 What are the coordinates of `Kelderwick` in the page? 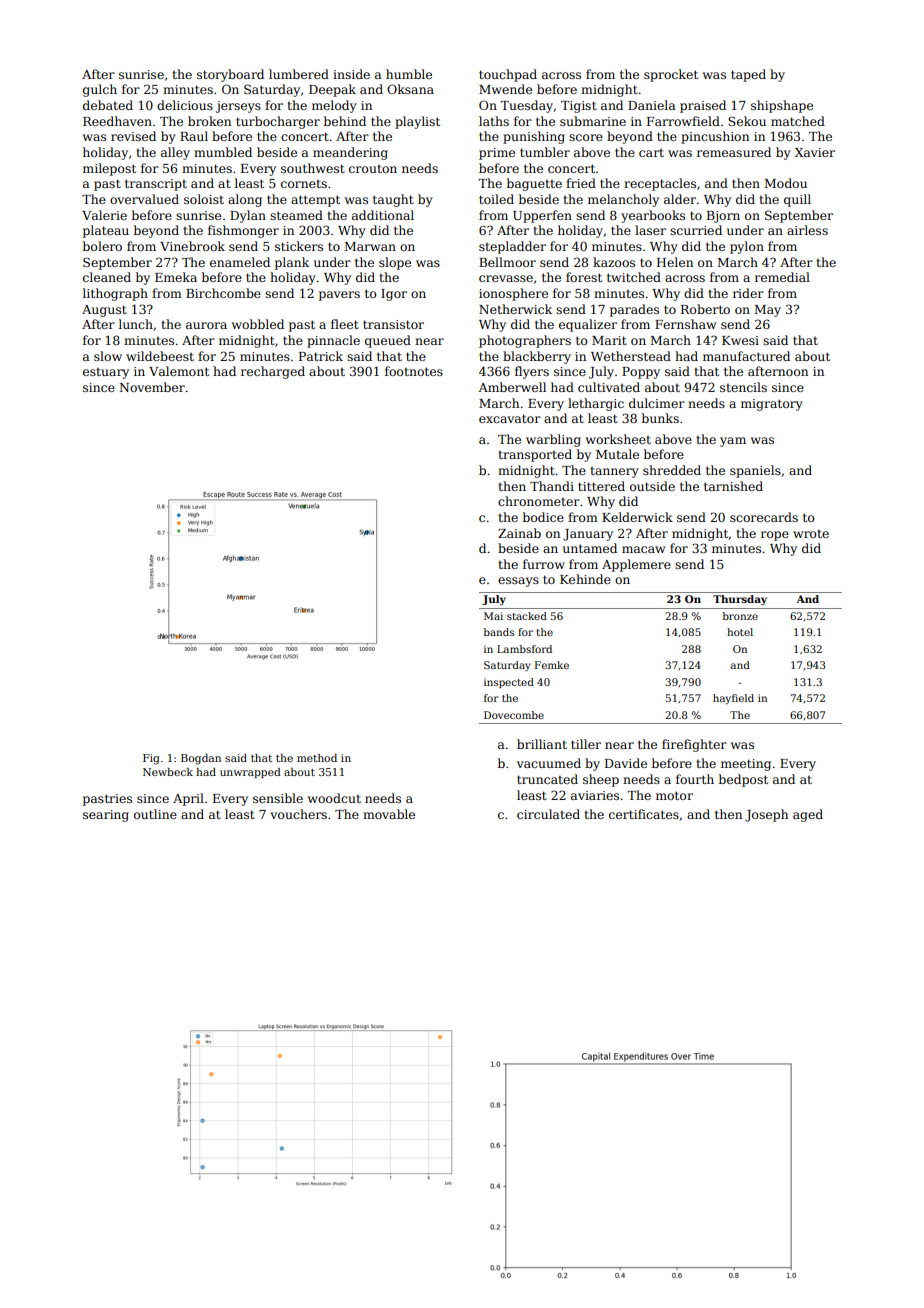 It's located at (637, 517).
